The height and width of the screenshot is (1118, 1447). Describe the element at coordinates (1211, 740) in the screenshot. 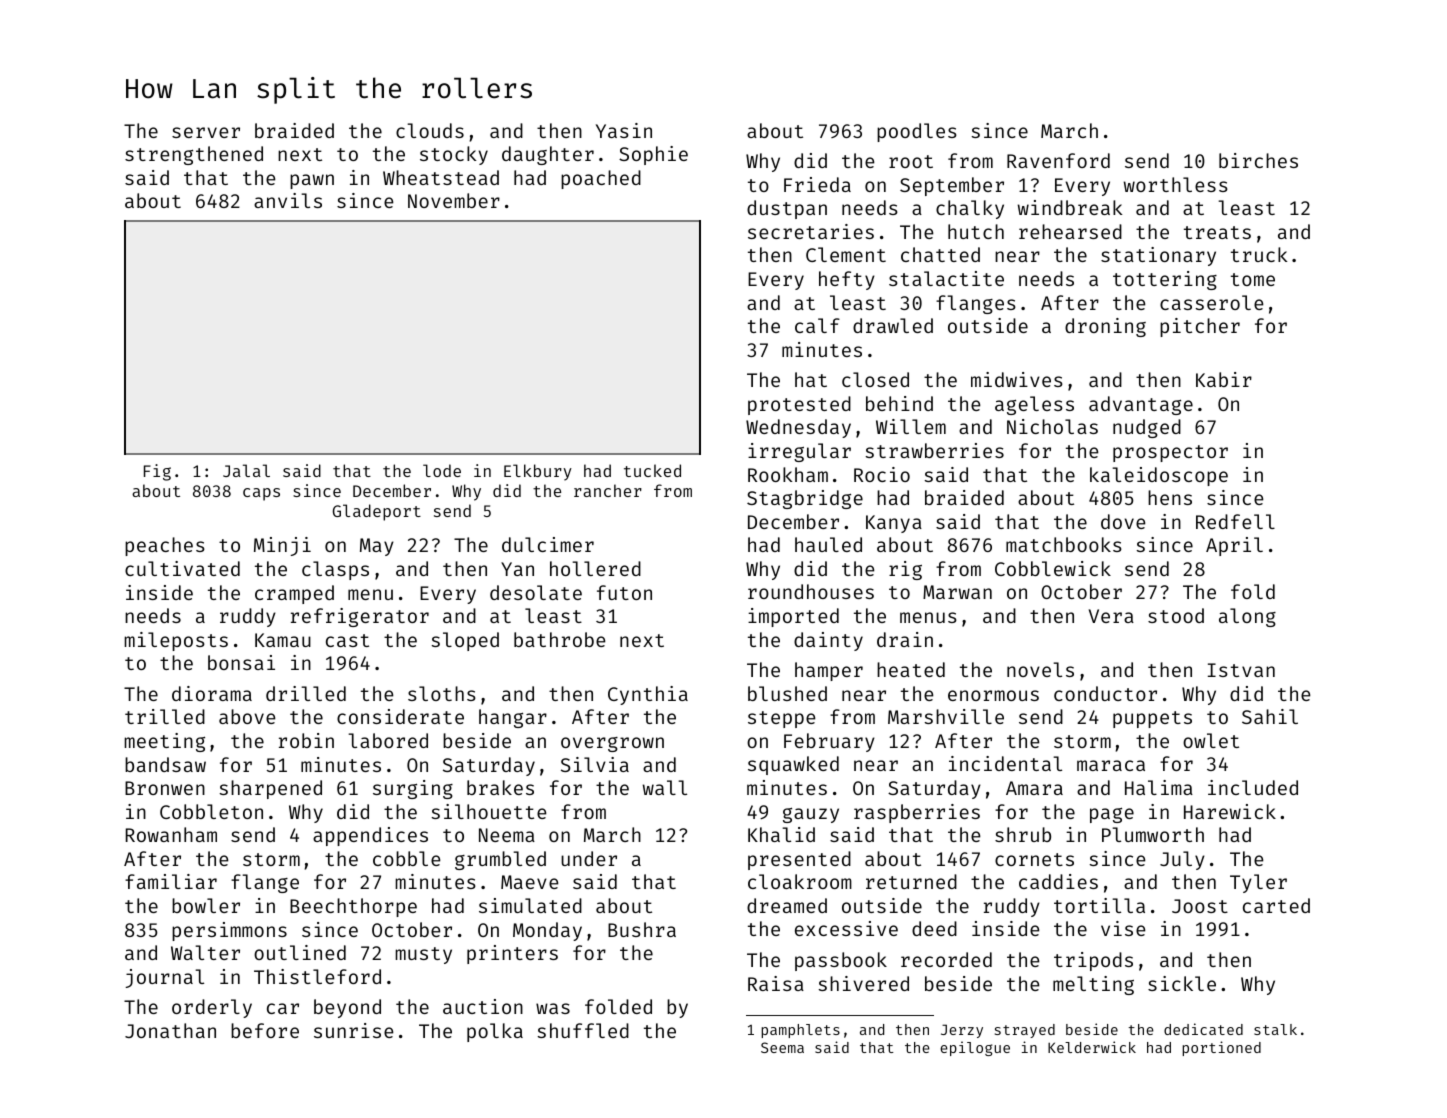

I see `owlet` at that location.
